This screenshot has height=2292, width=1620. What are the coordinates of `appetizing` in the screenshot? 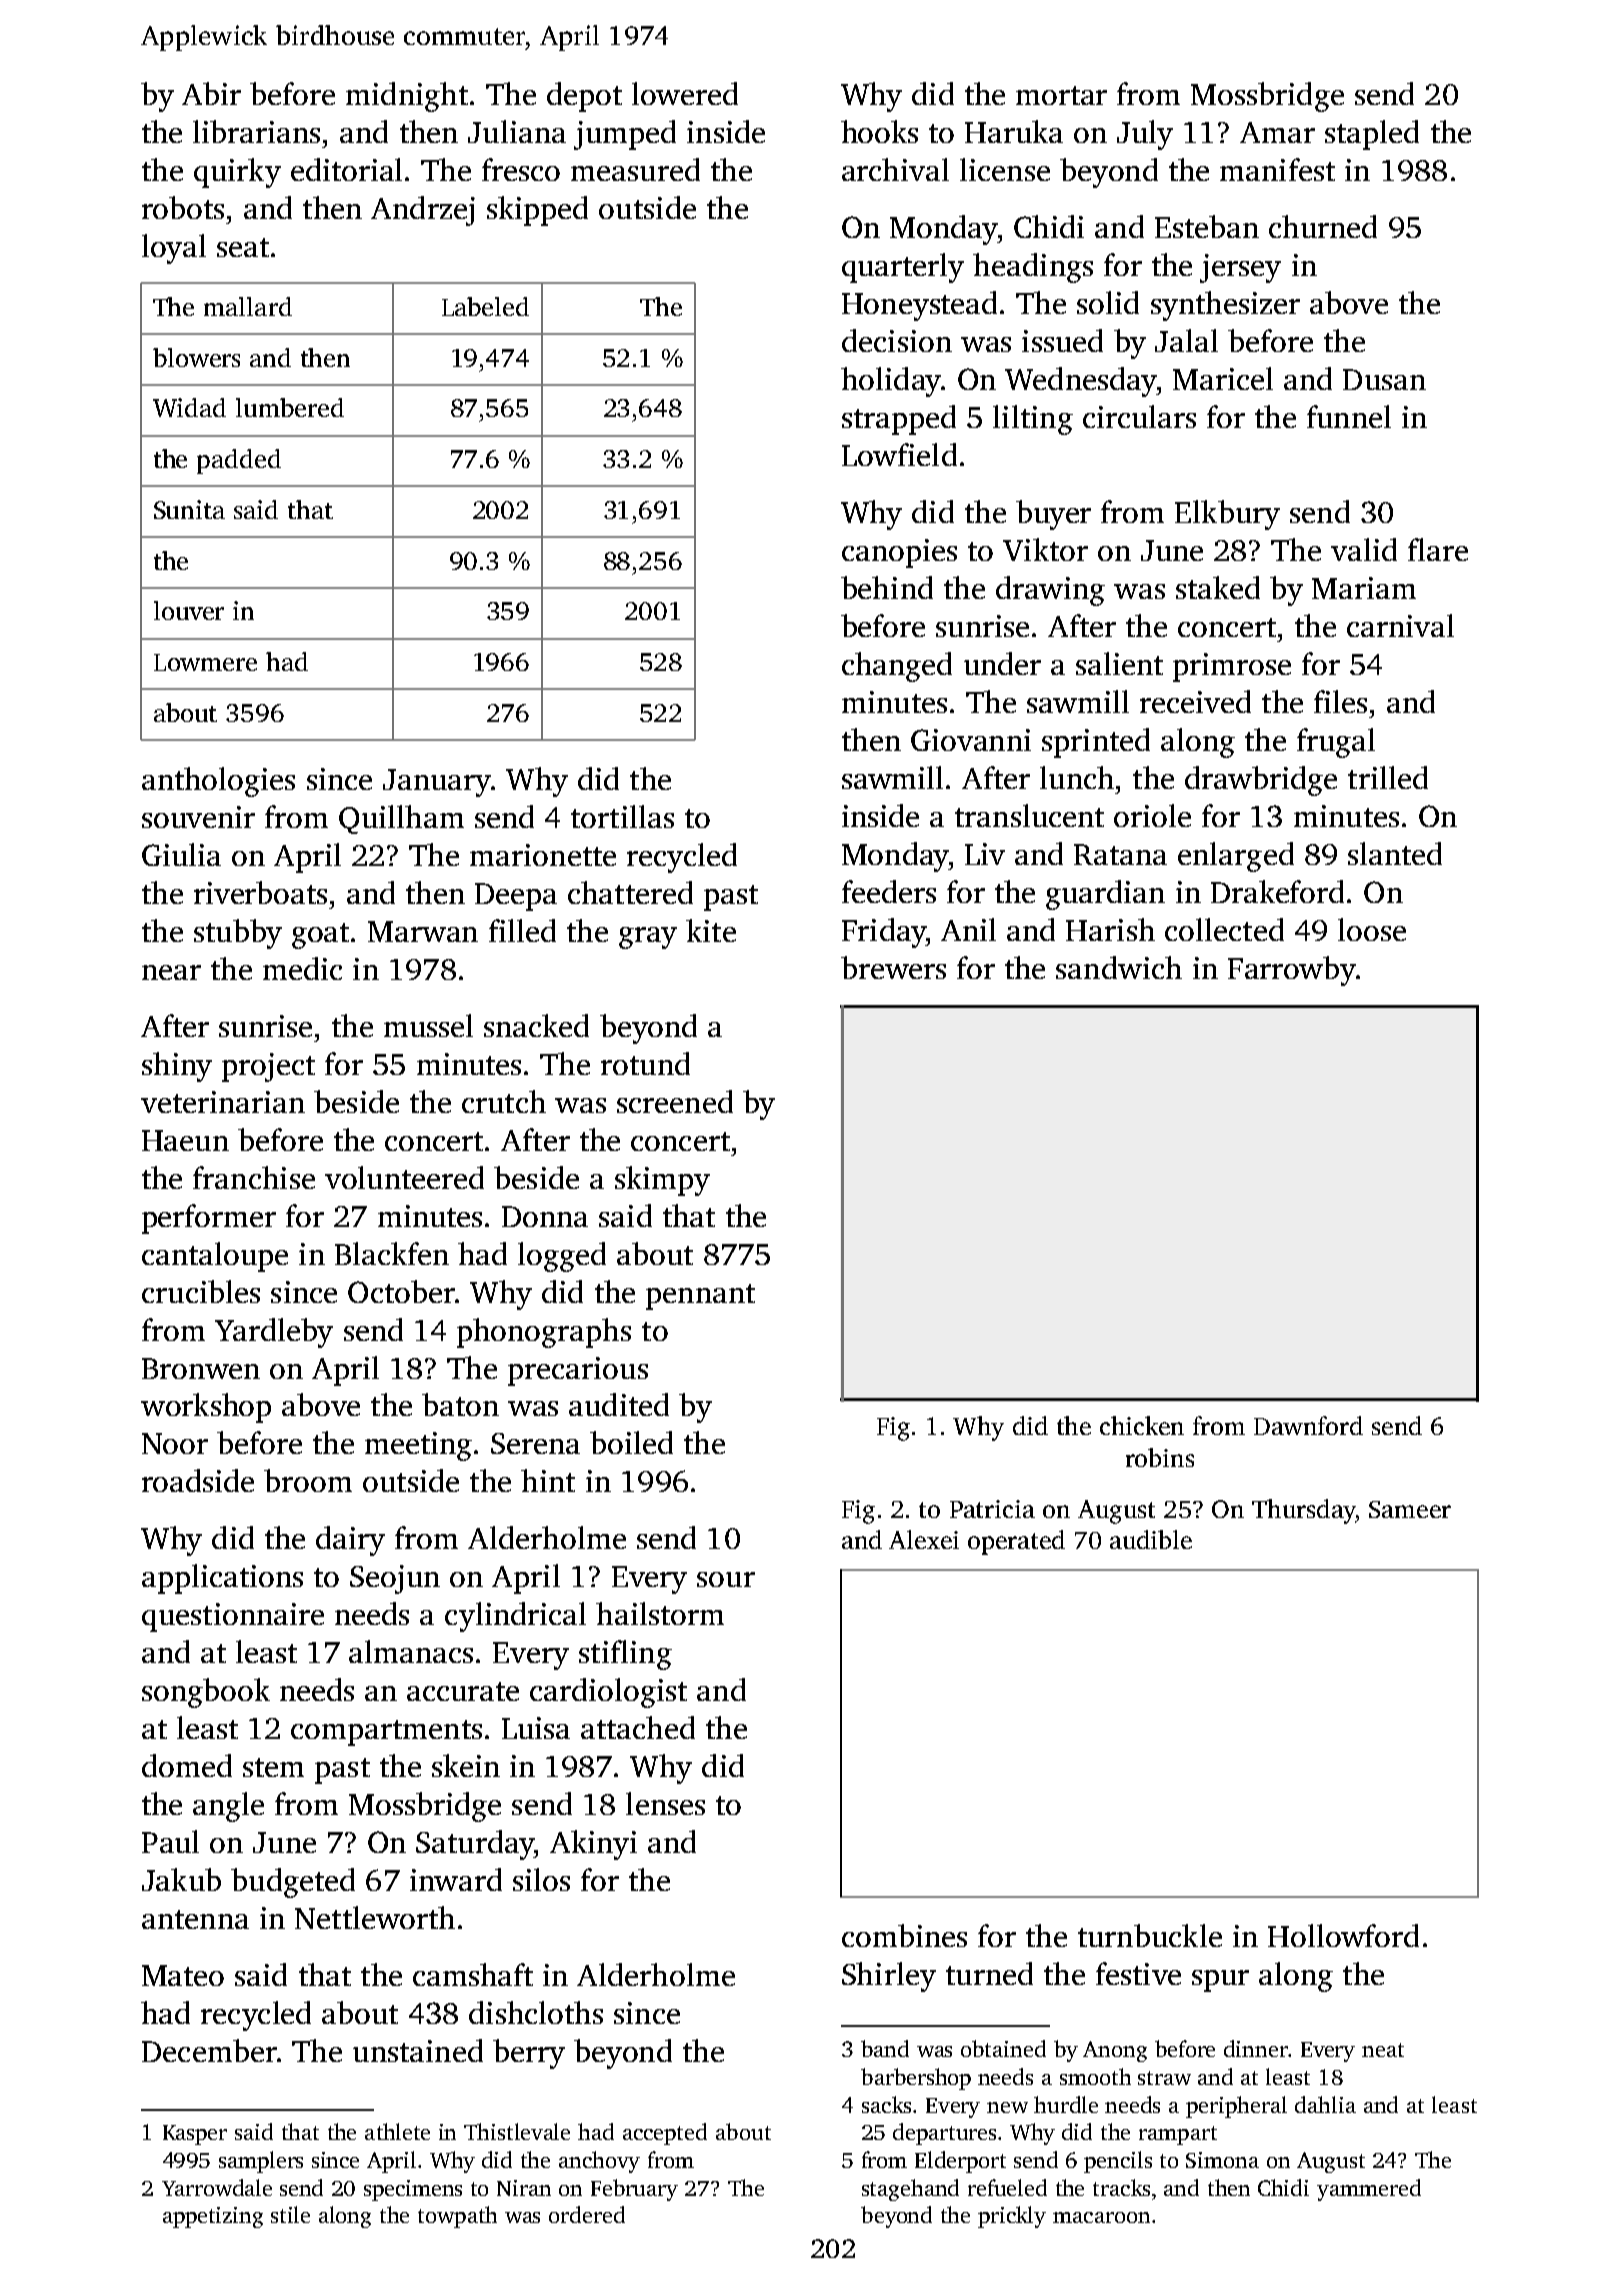 It's located at (213, 2217).
